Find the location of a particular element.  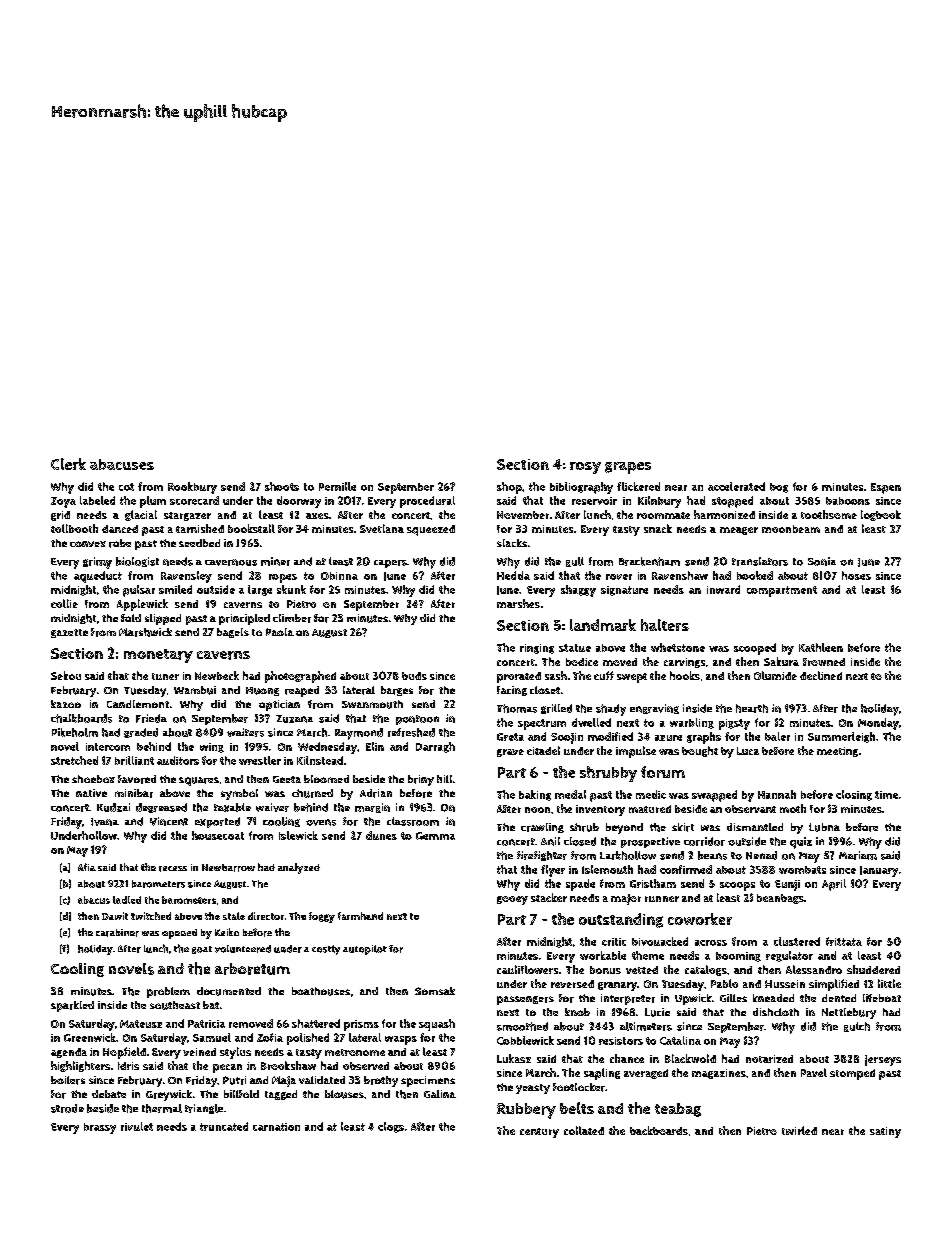

rosy is located at coordinates (585, 468).
